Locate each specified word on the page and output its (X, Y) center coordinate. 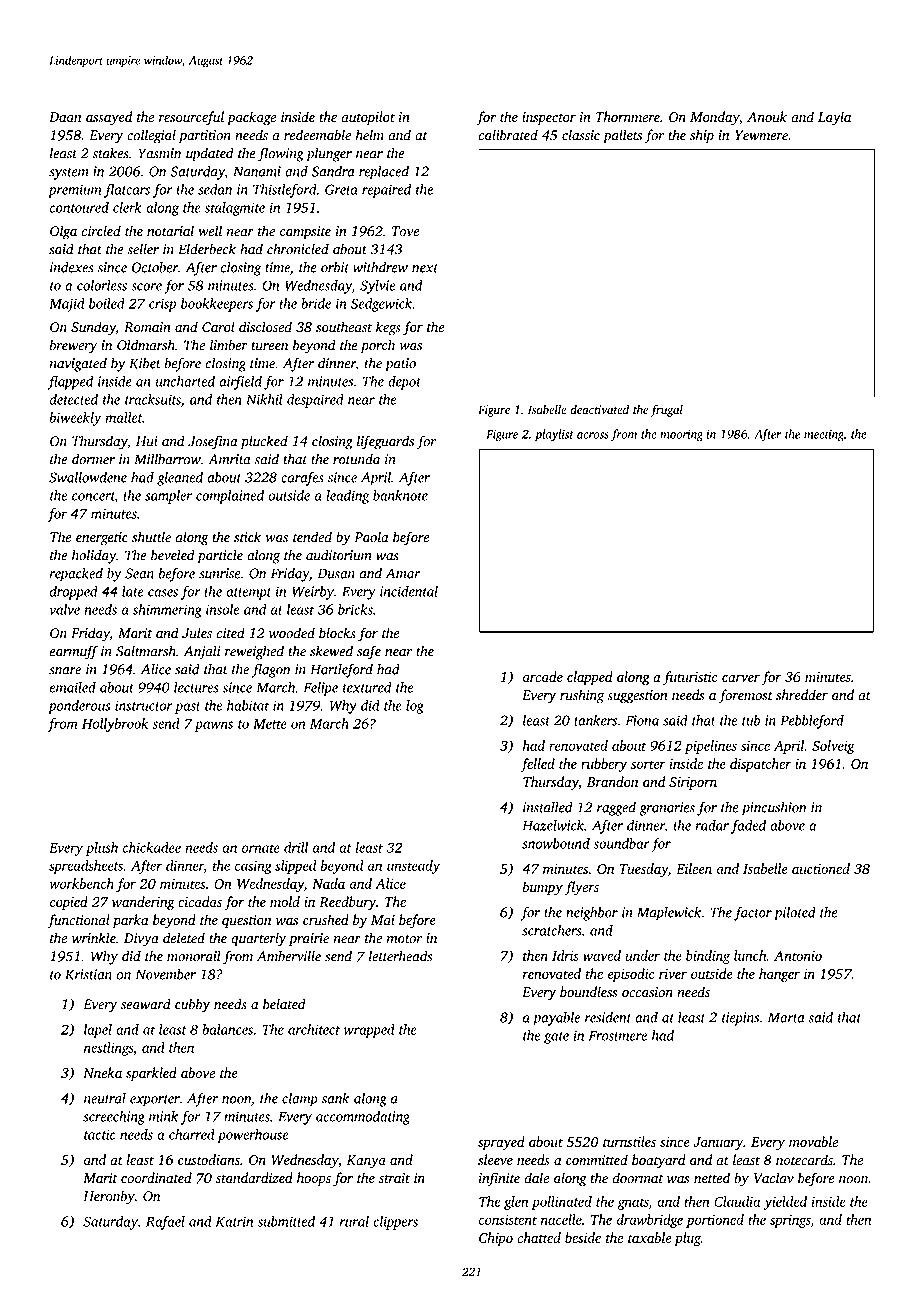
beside (583, 1237)
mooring (681, 436)
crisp (162, 305)
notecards (804, 1160)
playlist (554, 435)
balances (227, 1029)
